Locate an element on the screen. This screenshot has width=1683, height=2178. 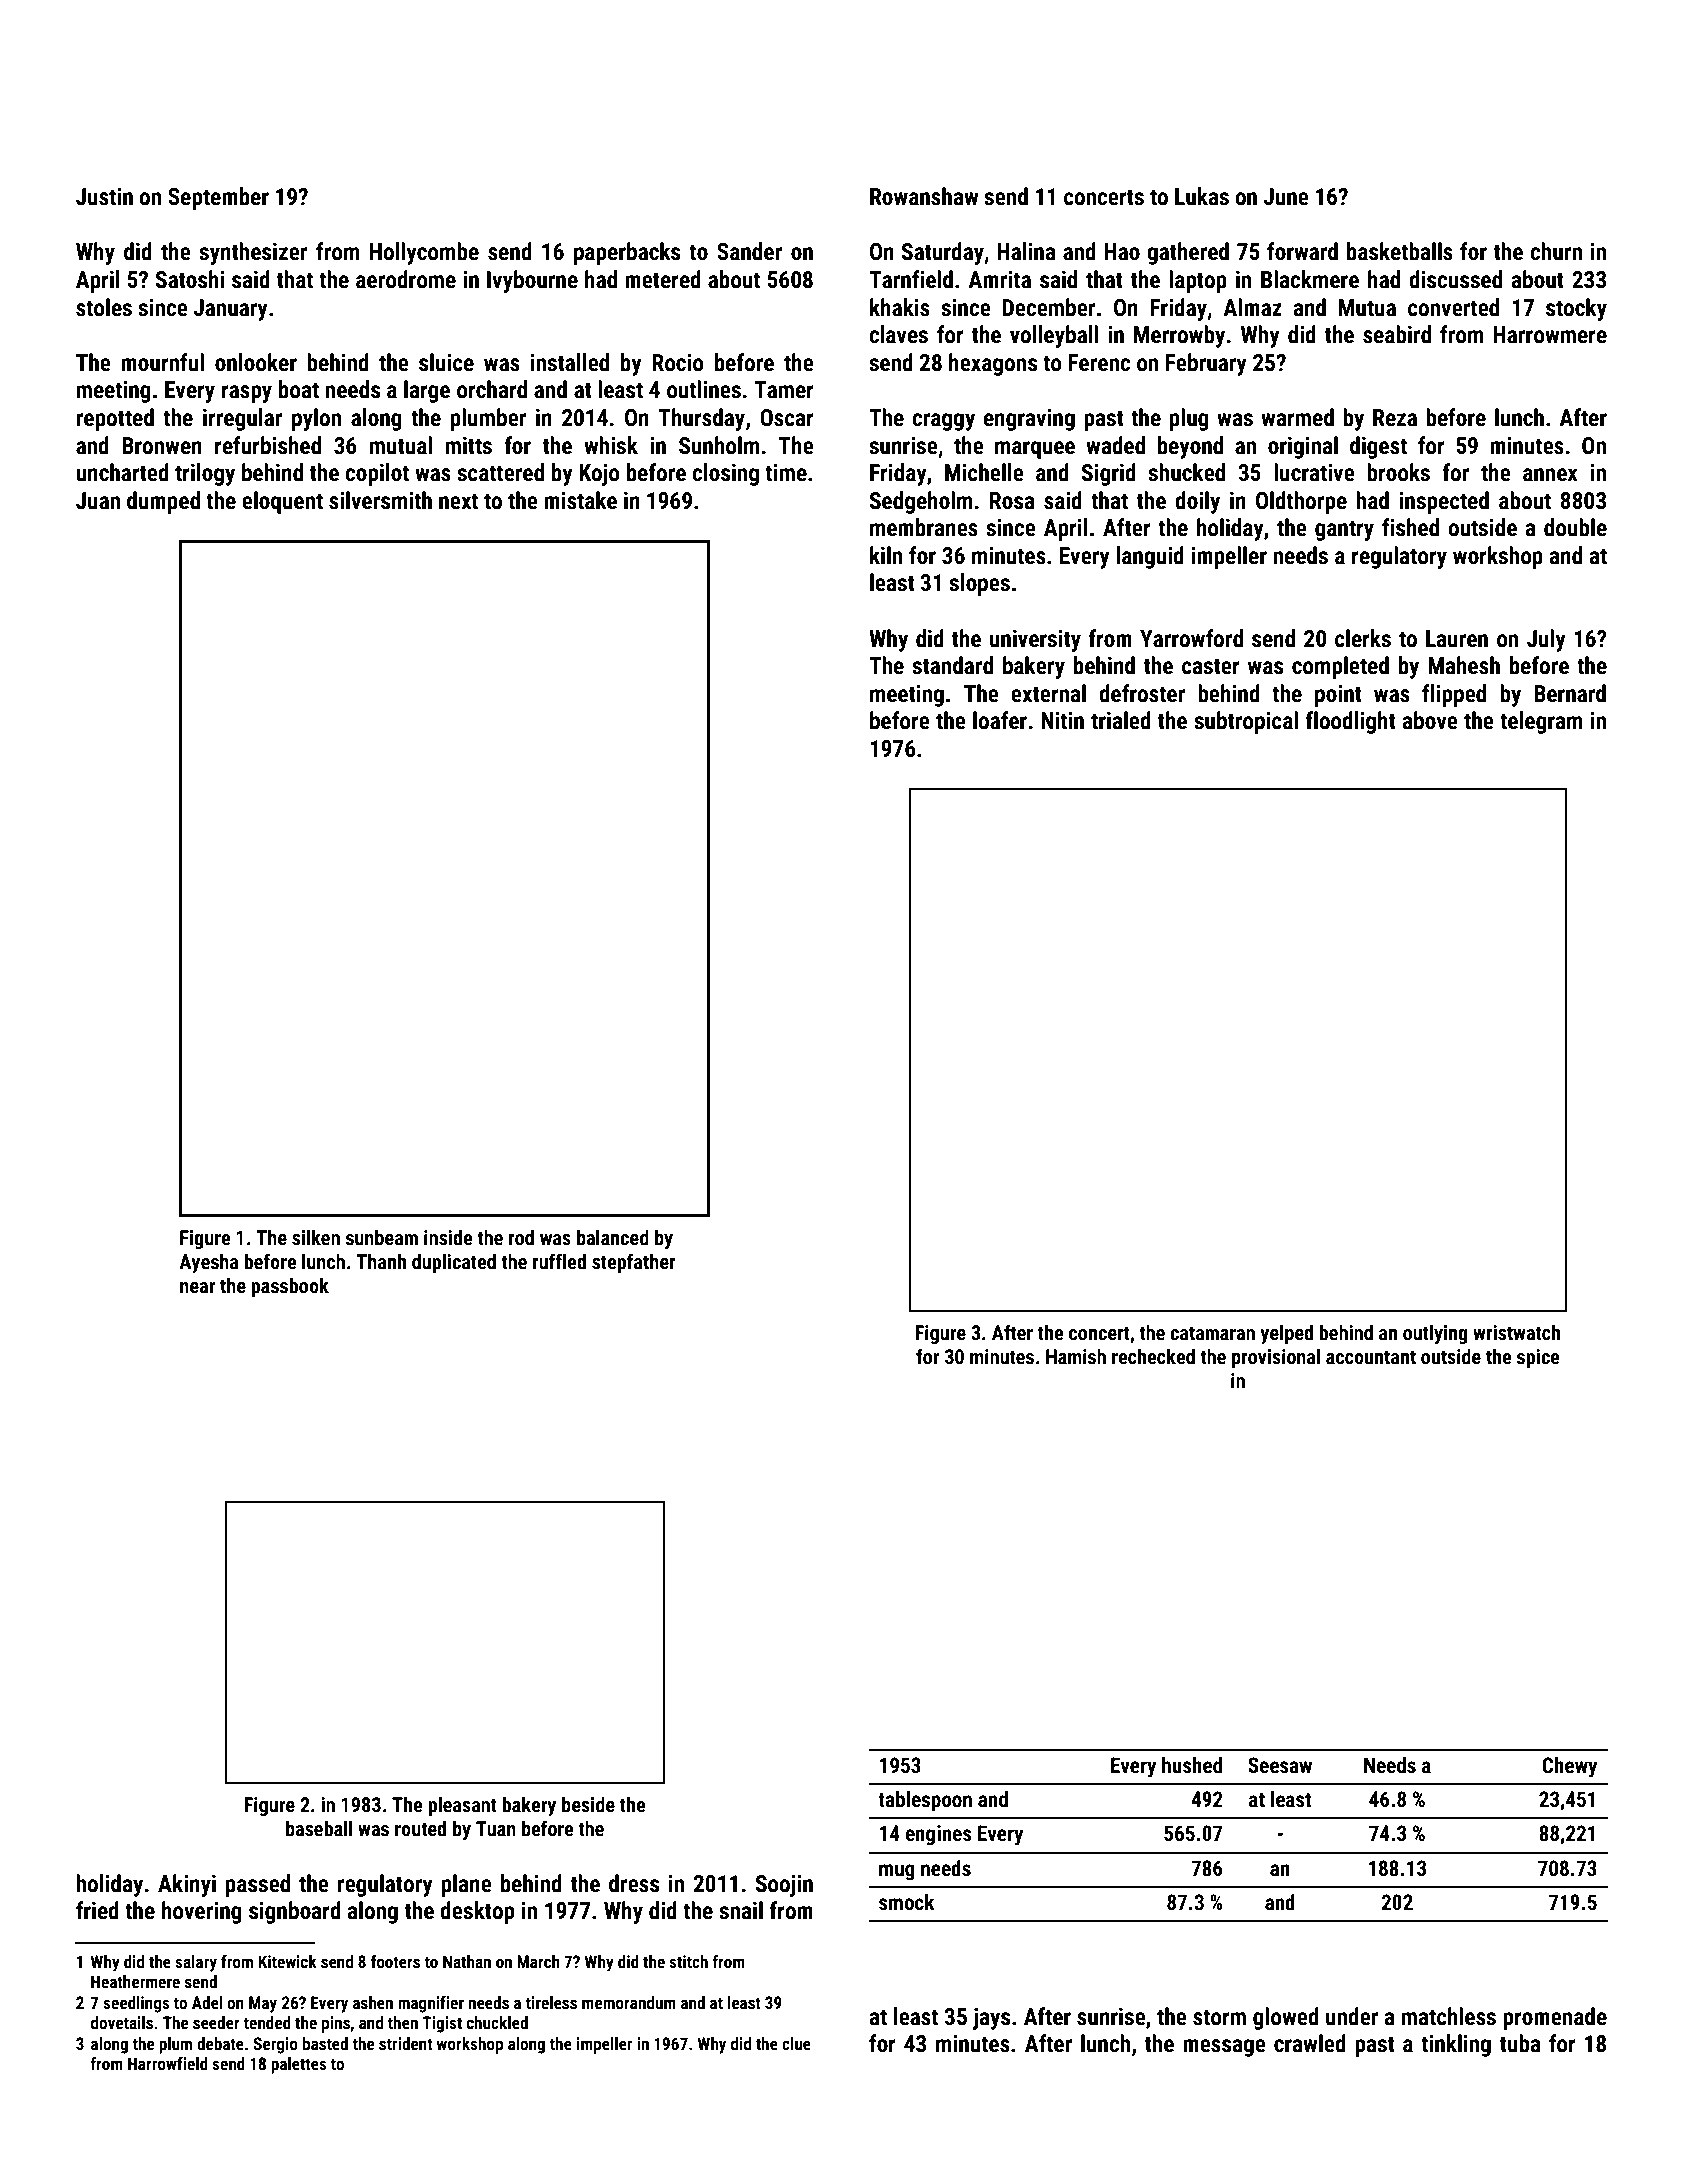
clue is located at coordinates (796, 2043).
